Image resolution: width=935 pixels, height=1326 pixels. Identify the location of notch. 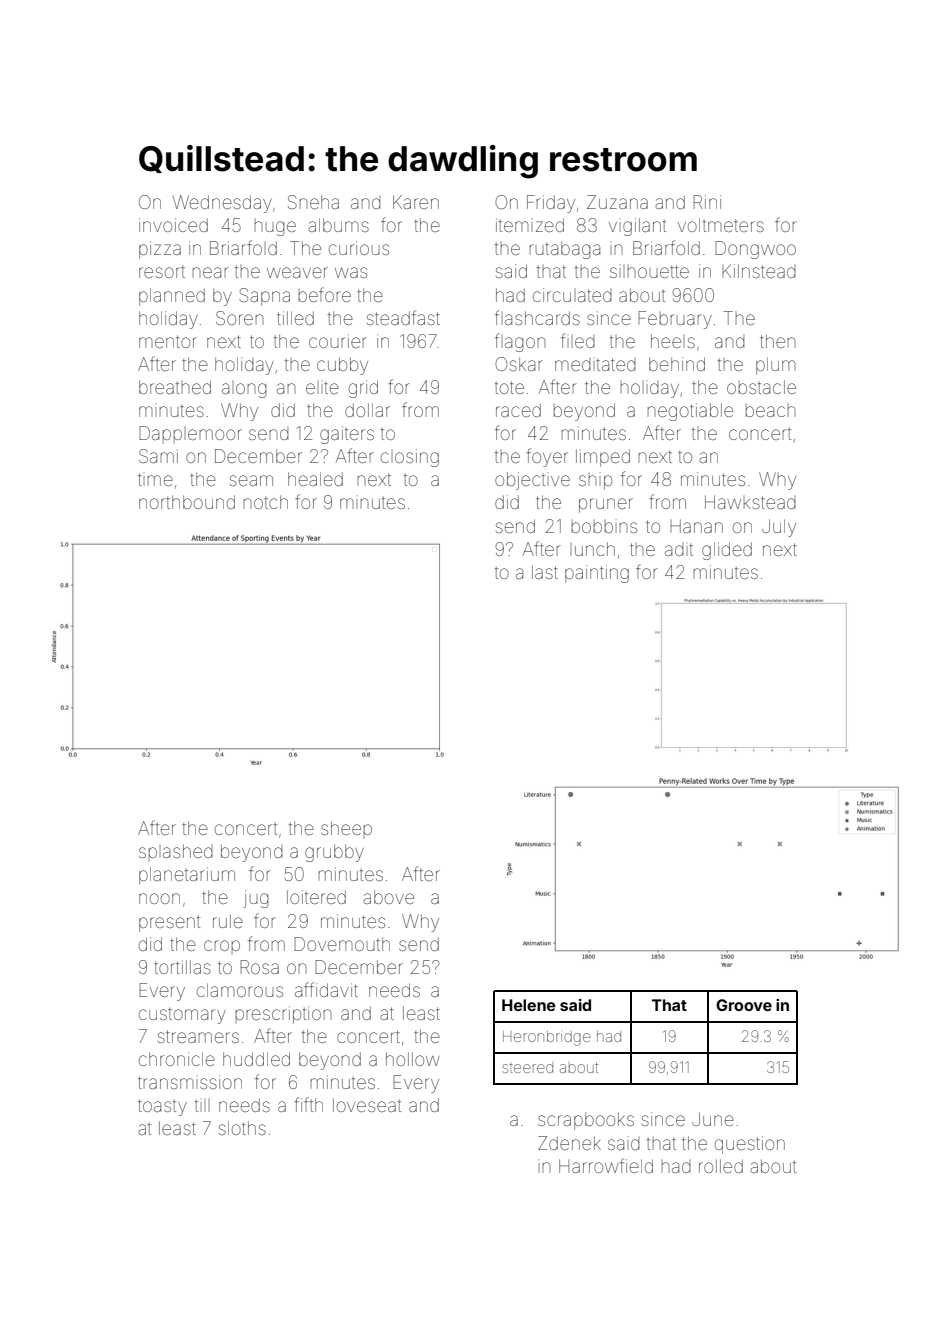
(266, 502).
